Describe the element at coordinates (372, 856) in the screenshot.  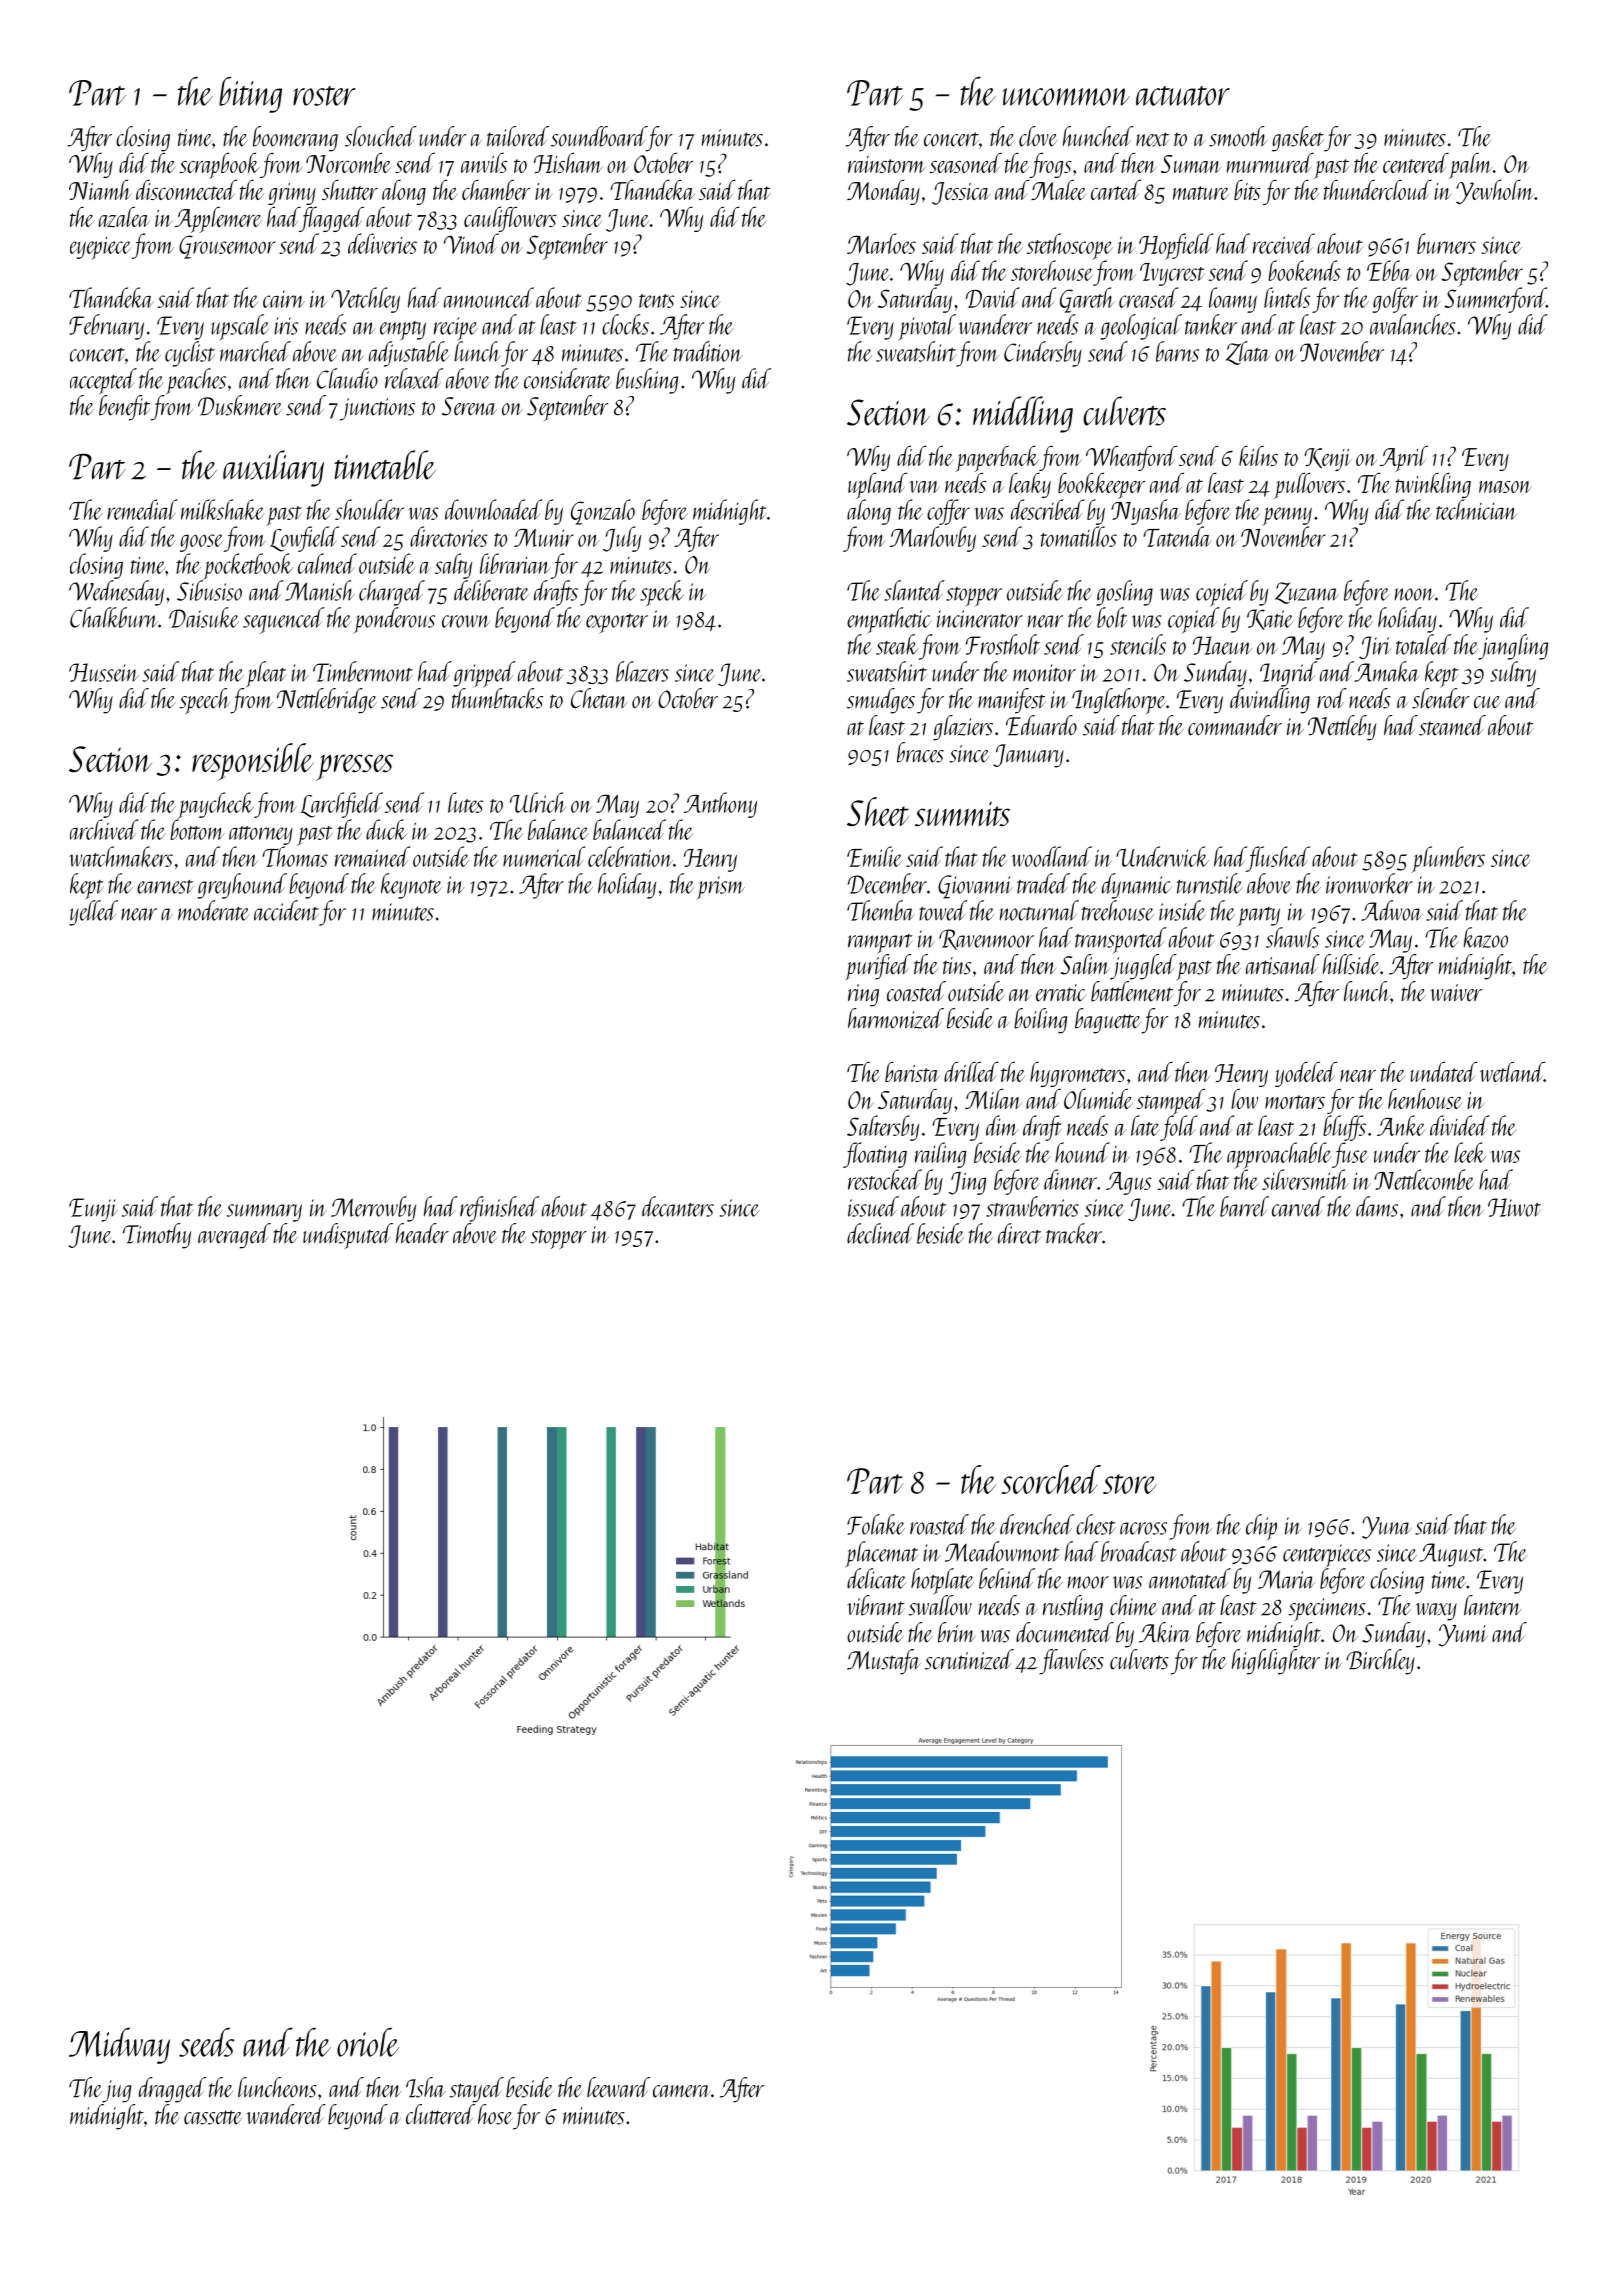
I see `remained` at that location.
